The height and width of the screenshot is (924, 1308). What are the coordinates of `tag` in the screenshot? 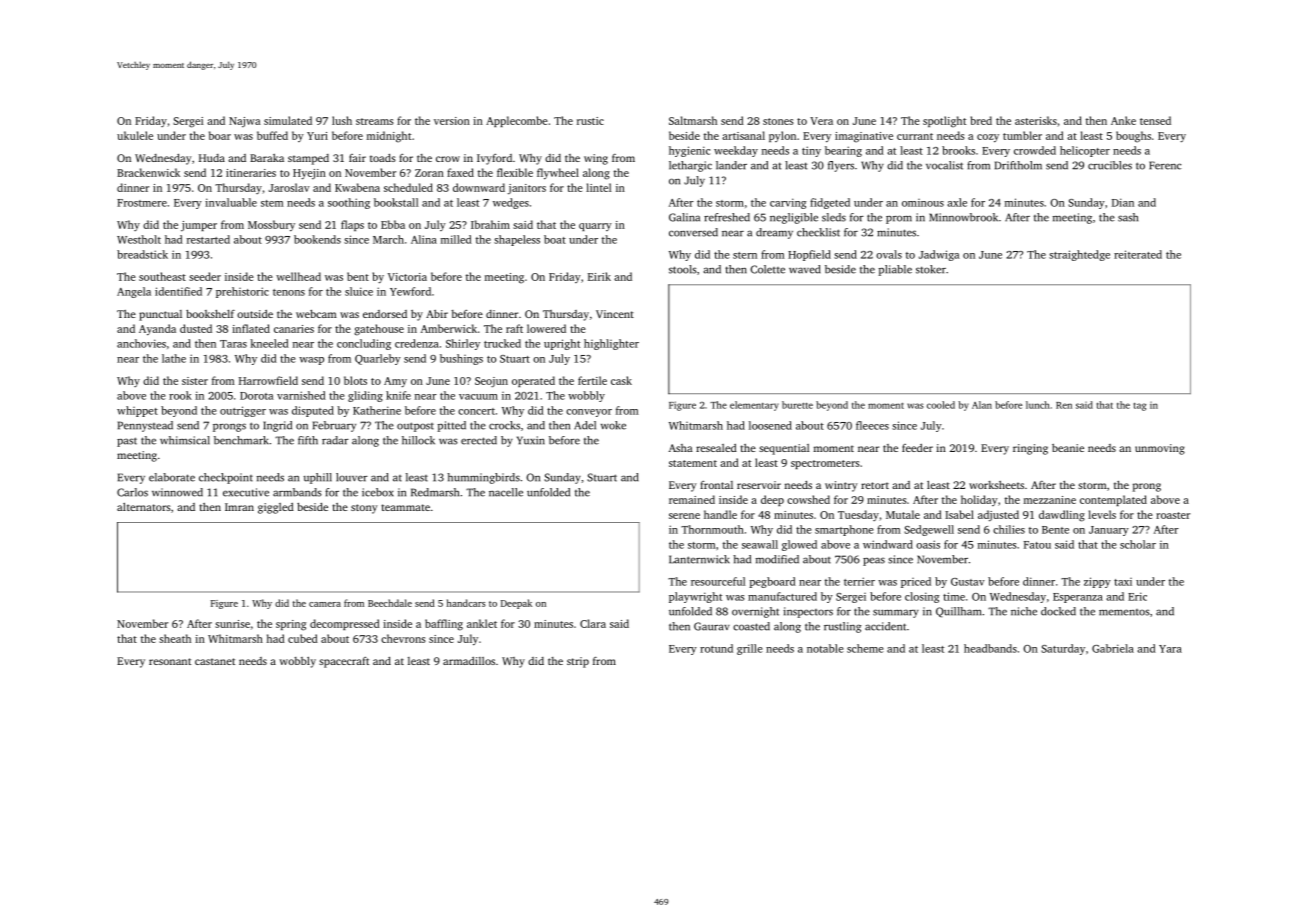 It's located at (1140, 406).
